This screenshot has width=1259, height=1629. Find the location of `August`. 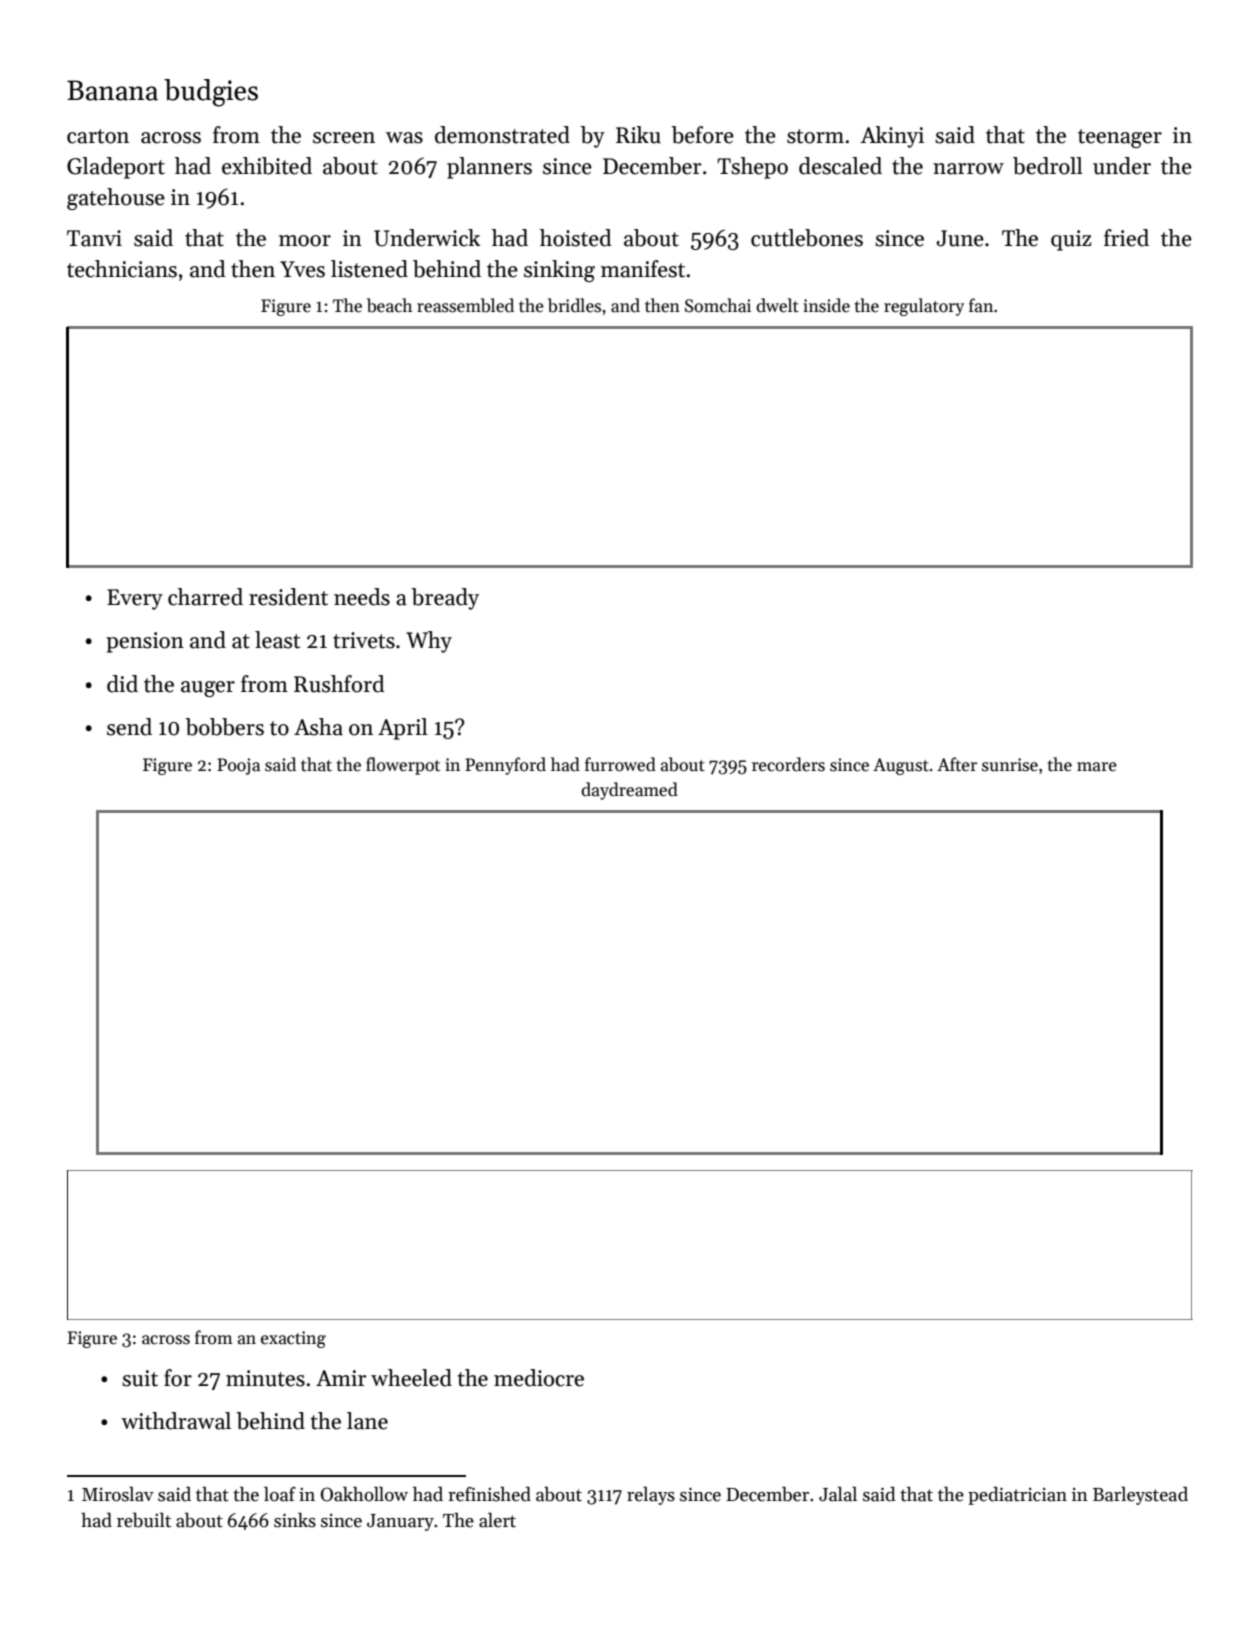

August is located at coordinates (901, 766).
